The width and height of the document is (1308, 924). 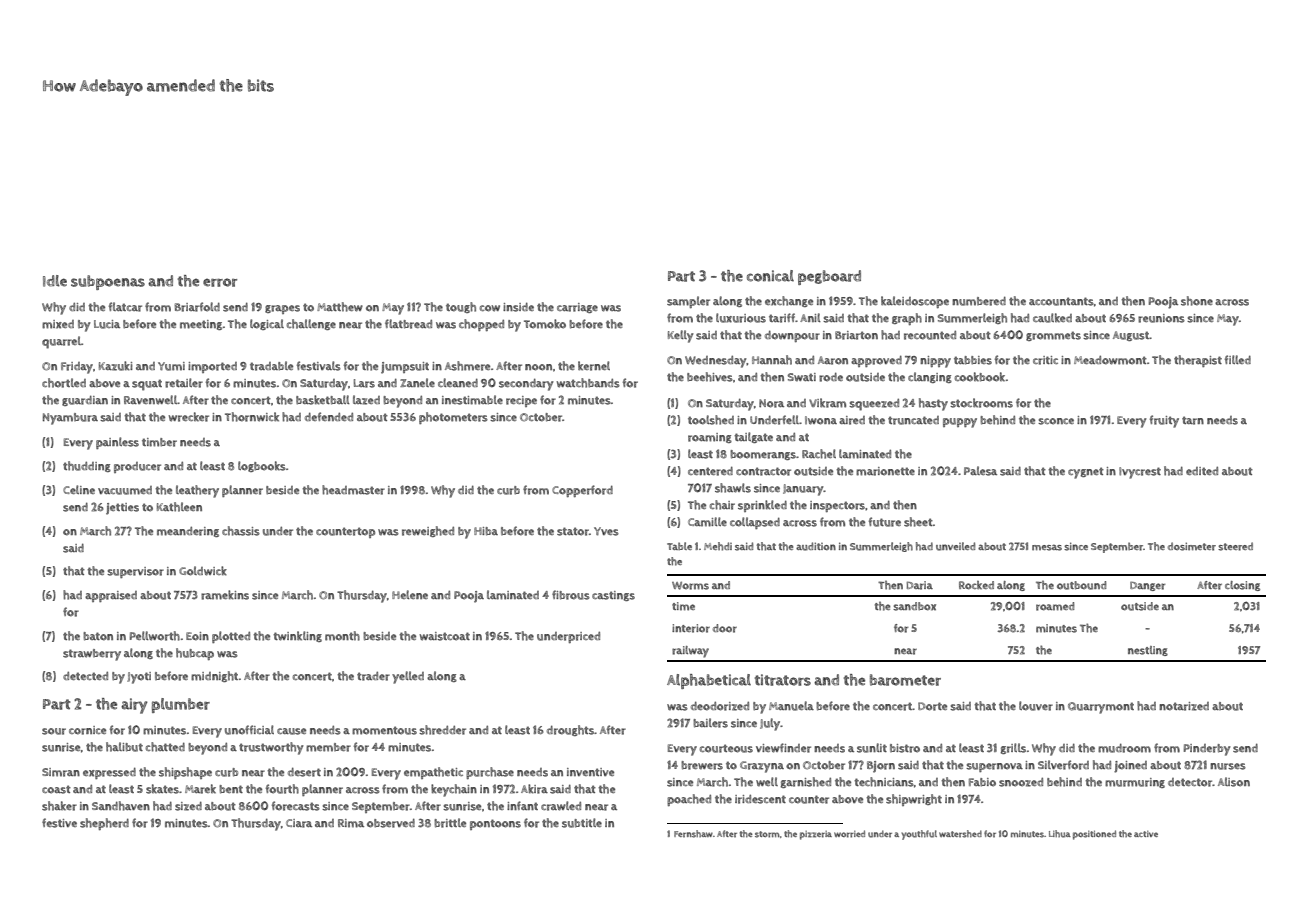 What do you see at coordinates (311, 324) in the document?
I see `challenge` at bounding box center [311, 324].
